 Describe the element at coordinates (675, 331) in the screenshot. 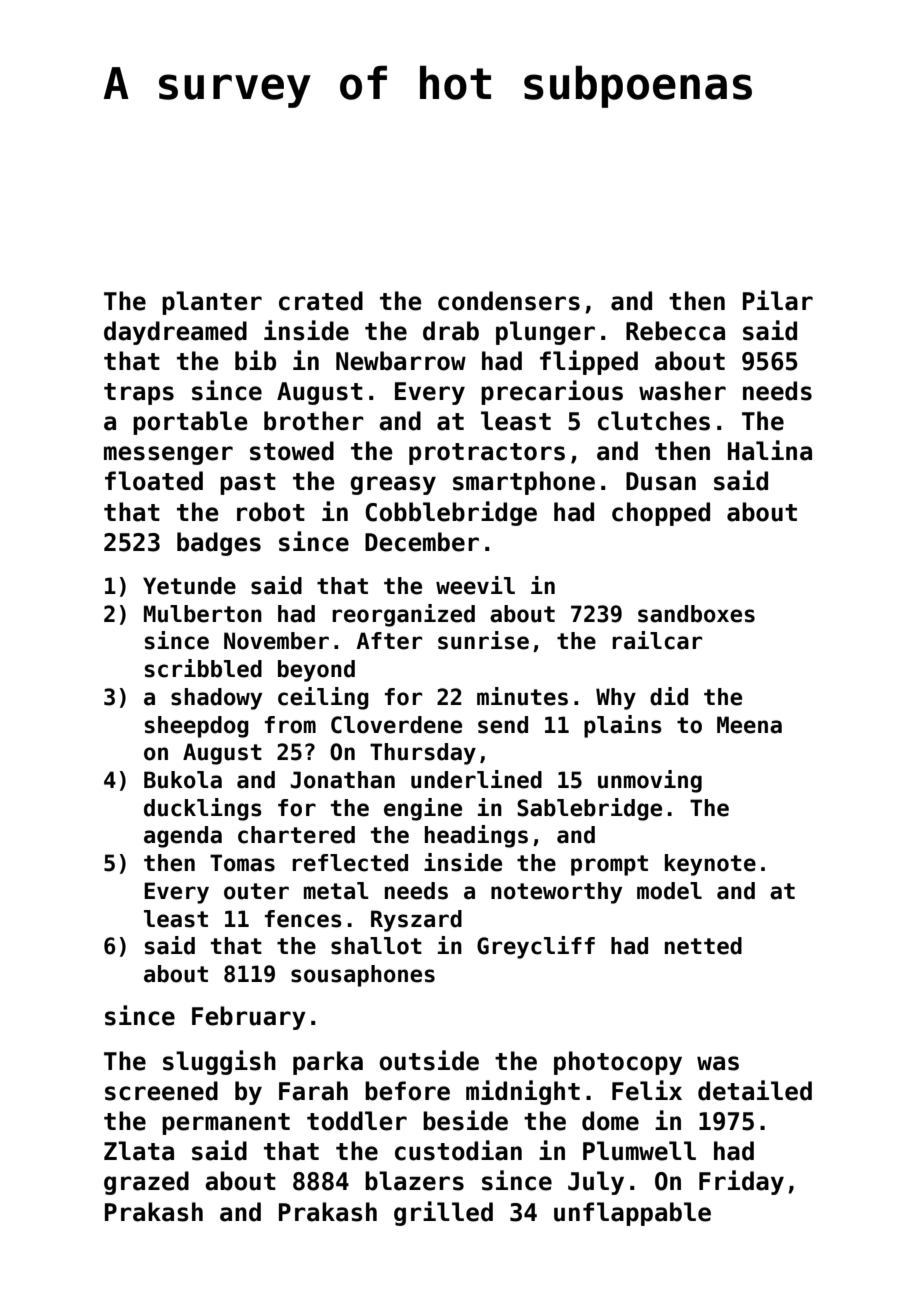

I see `Rebecca` at that location.
